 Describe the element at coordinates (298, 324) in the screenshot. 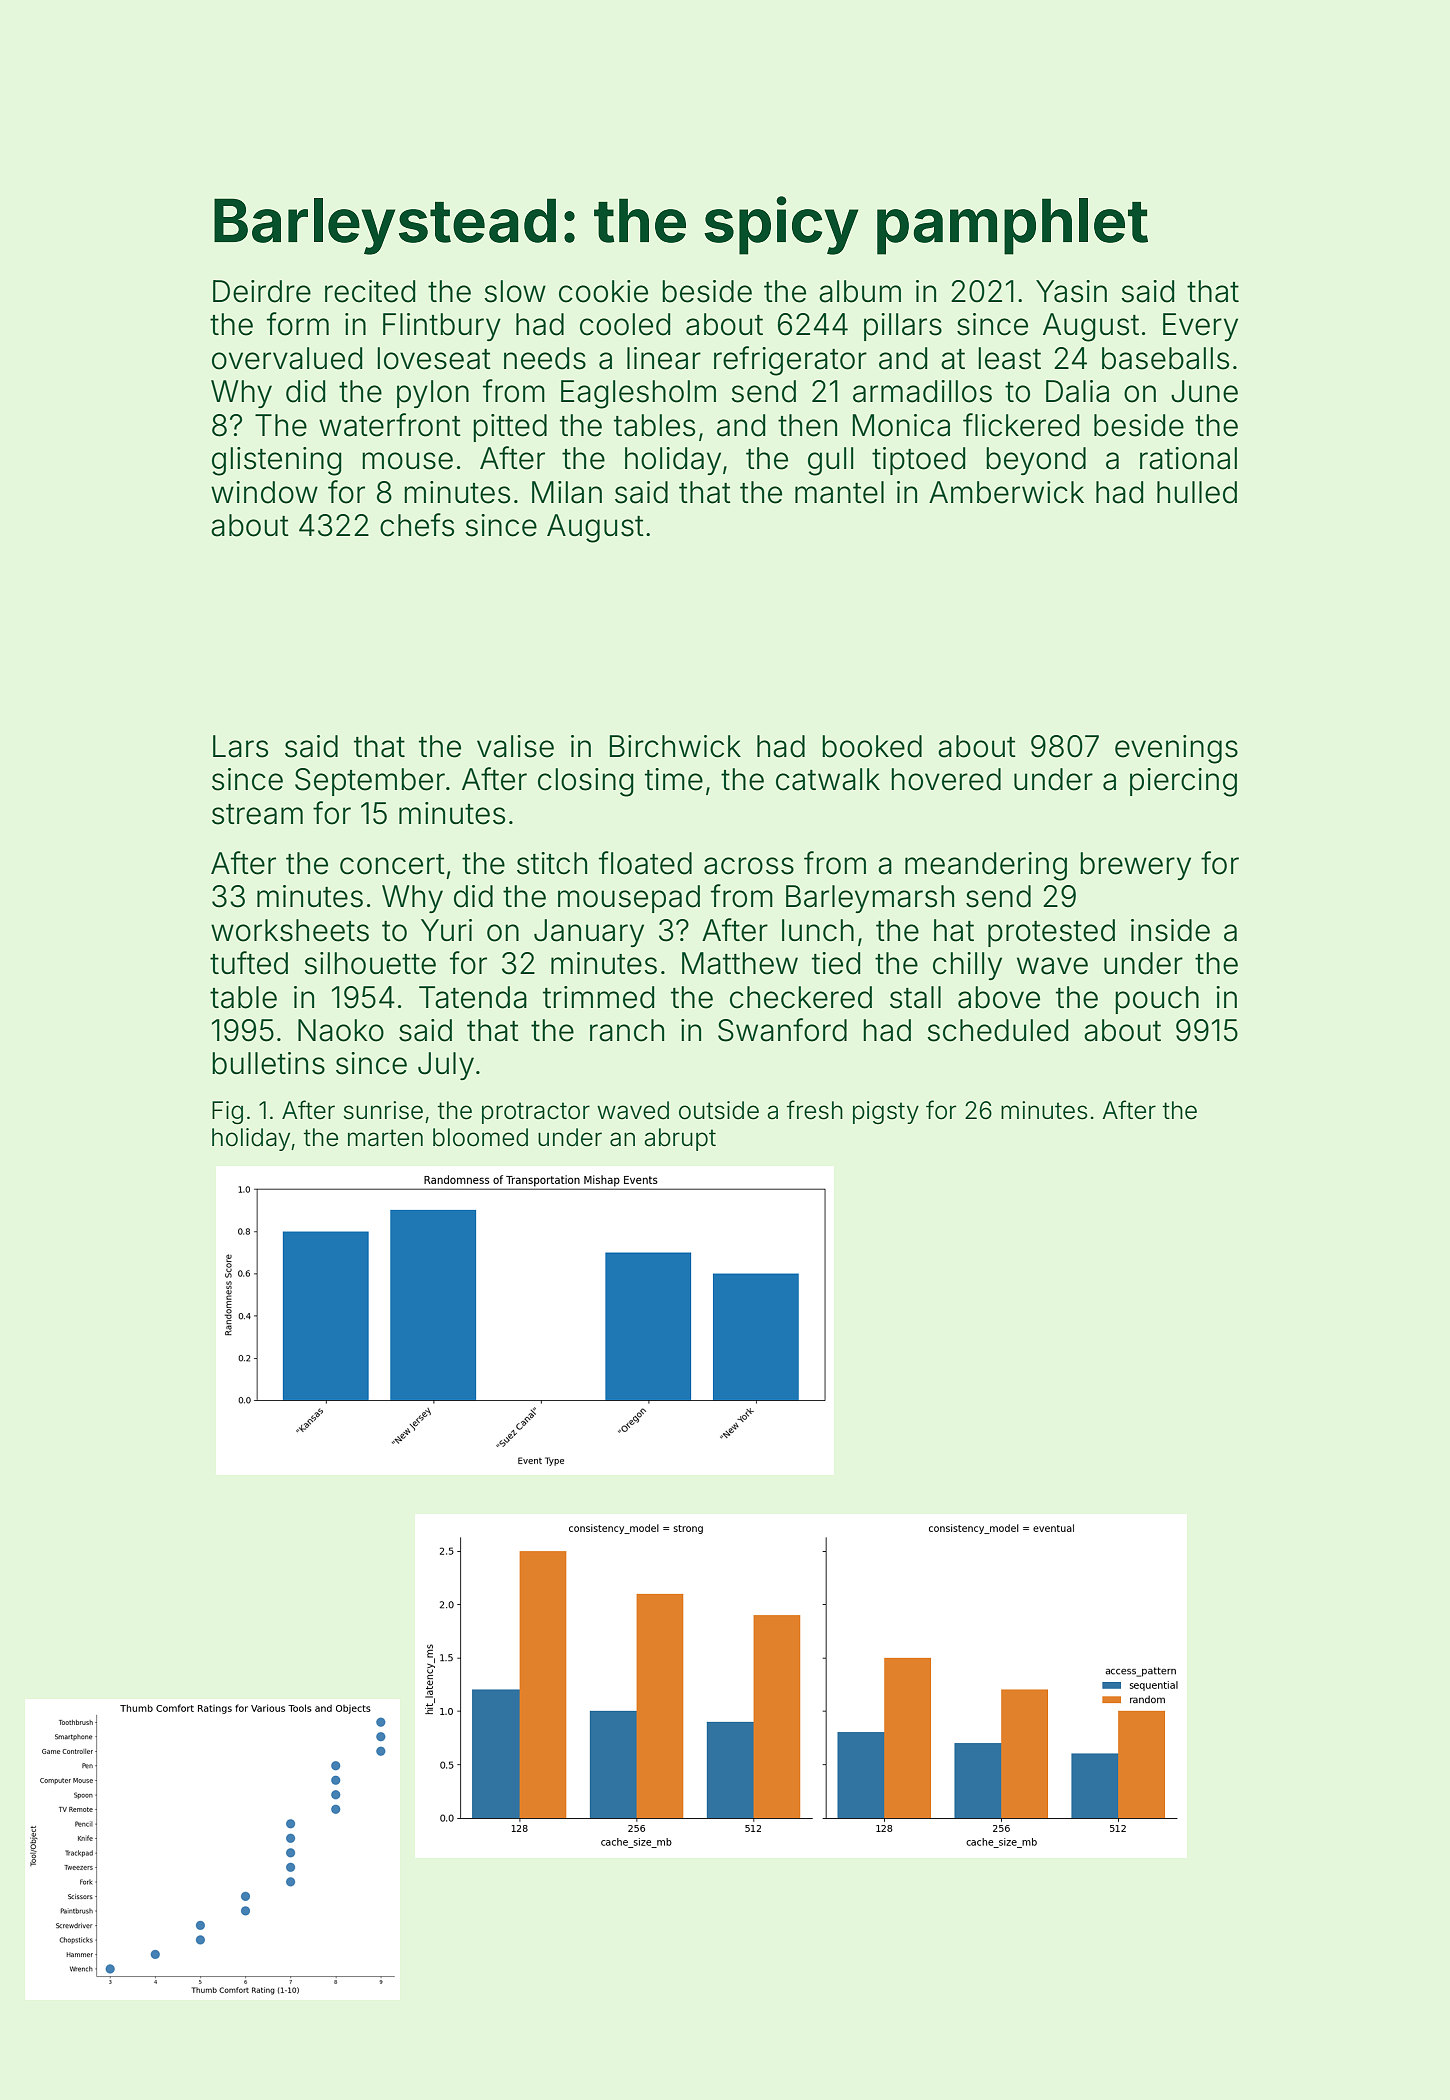

I see `form` at that location.
